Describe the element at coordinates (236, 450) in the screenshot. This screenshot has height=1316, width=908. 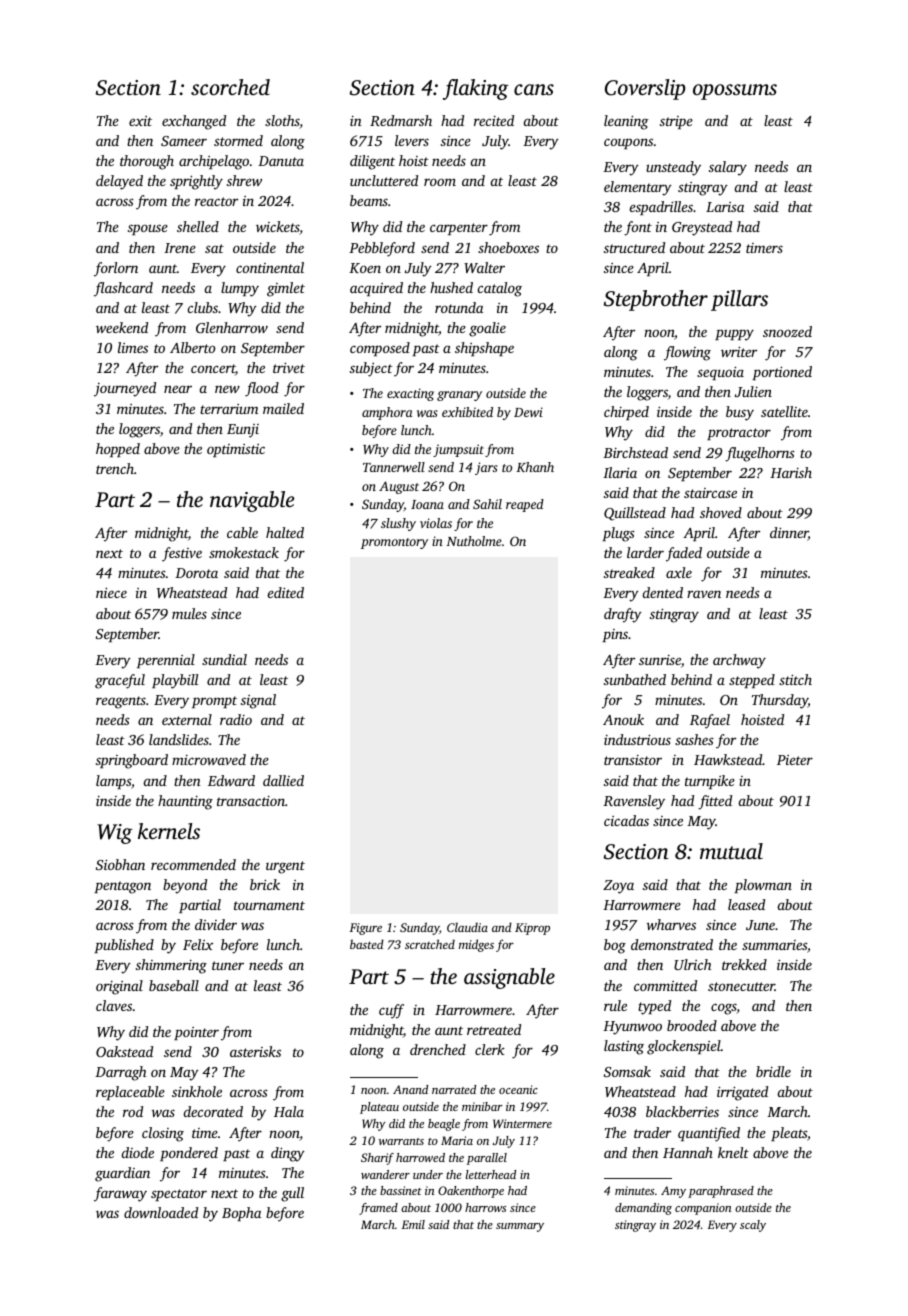
I see `optimistic` at that location.
